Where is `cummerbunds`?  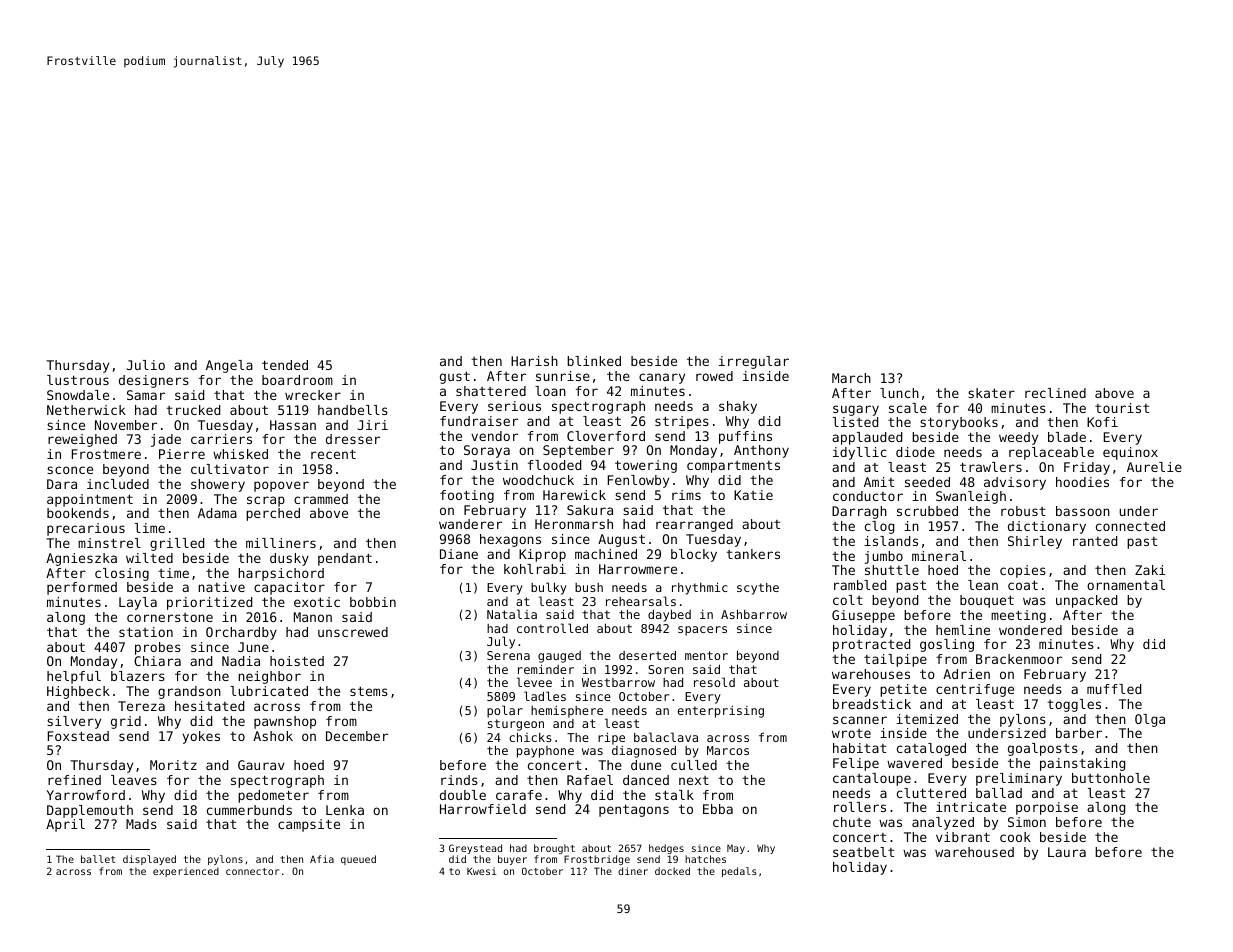
cummerbunds is located at coordinates (249, 810).
